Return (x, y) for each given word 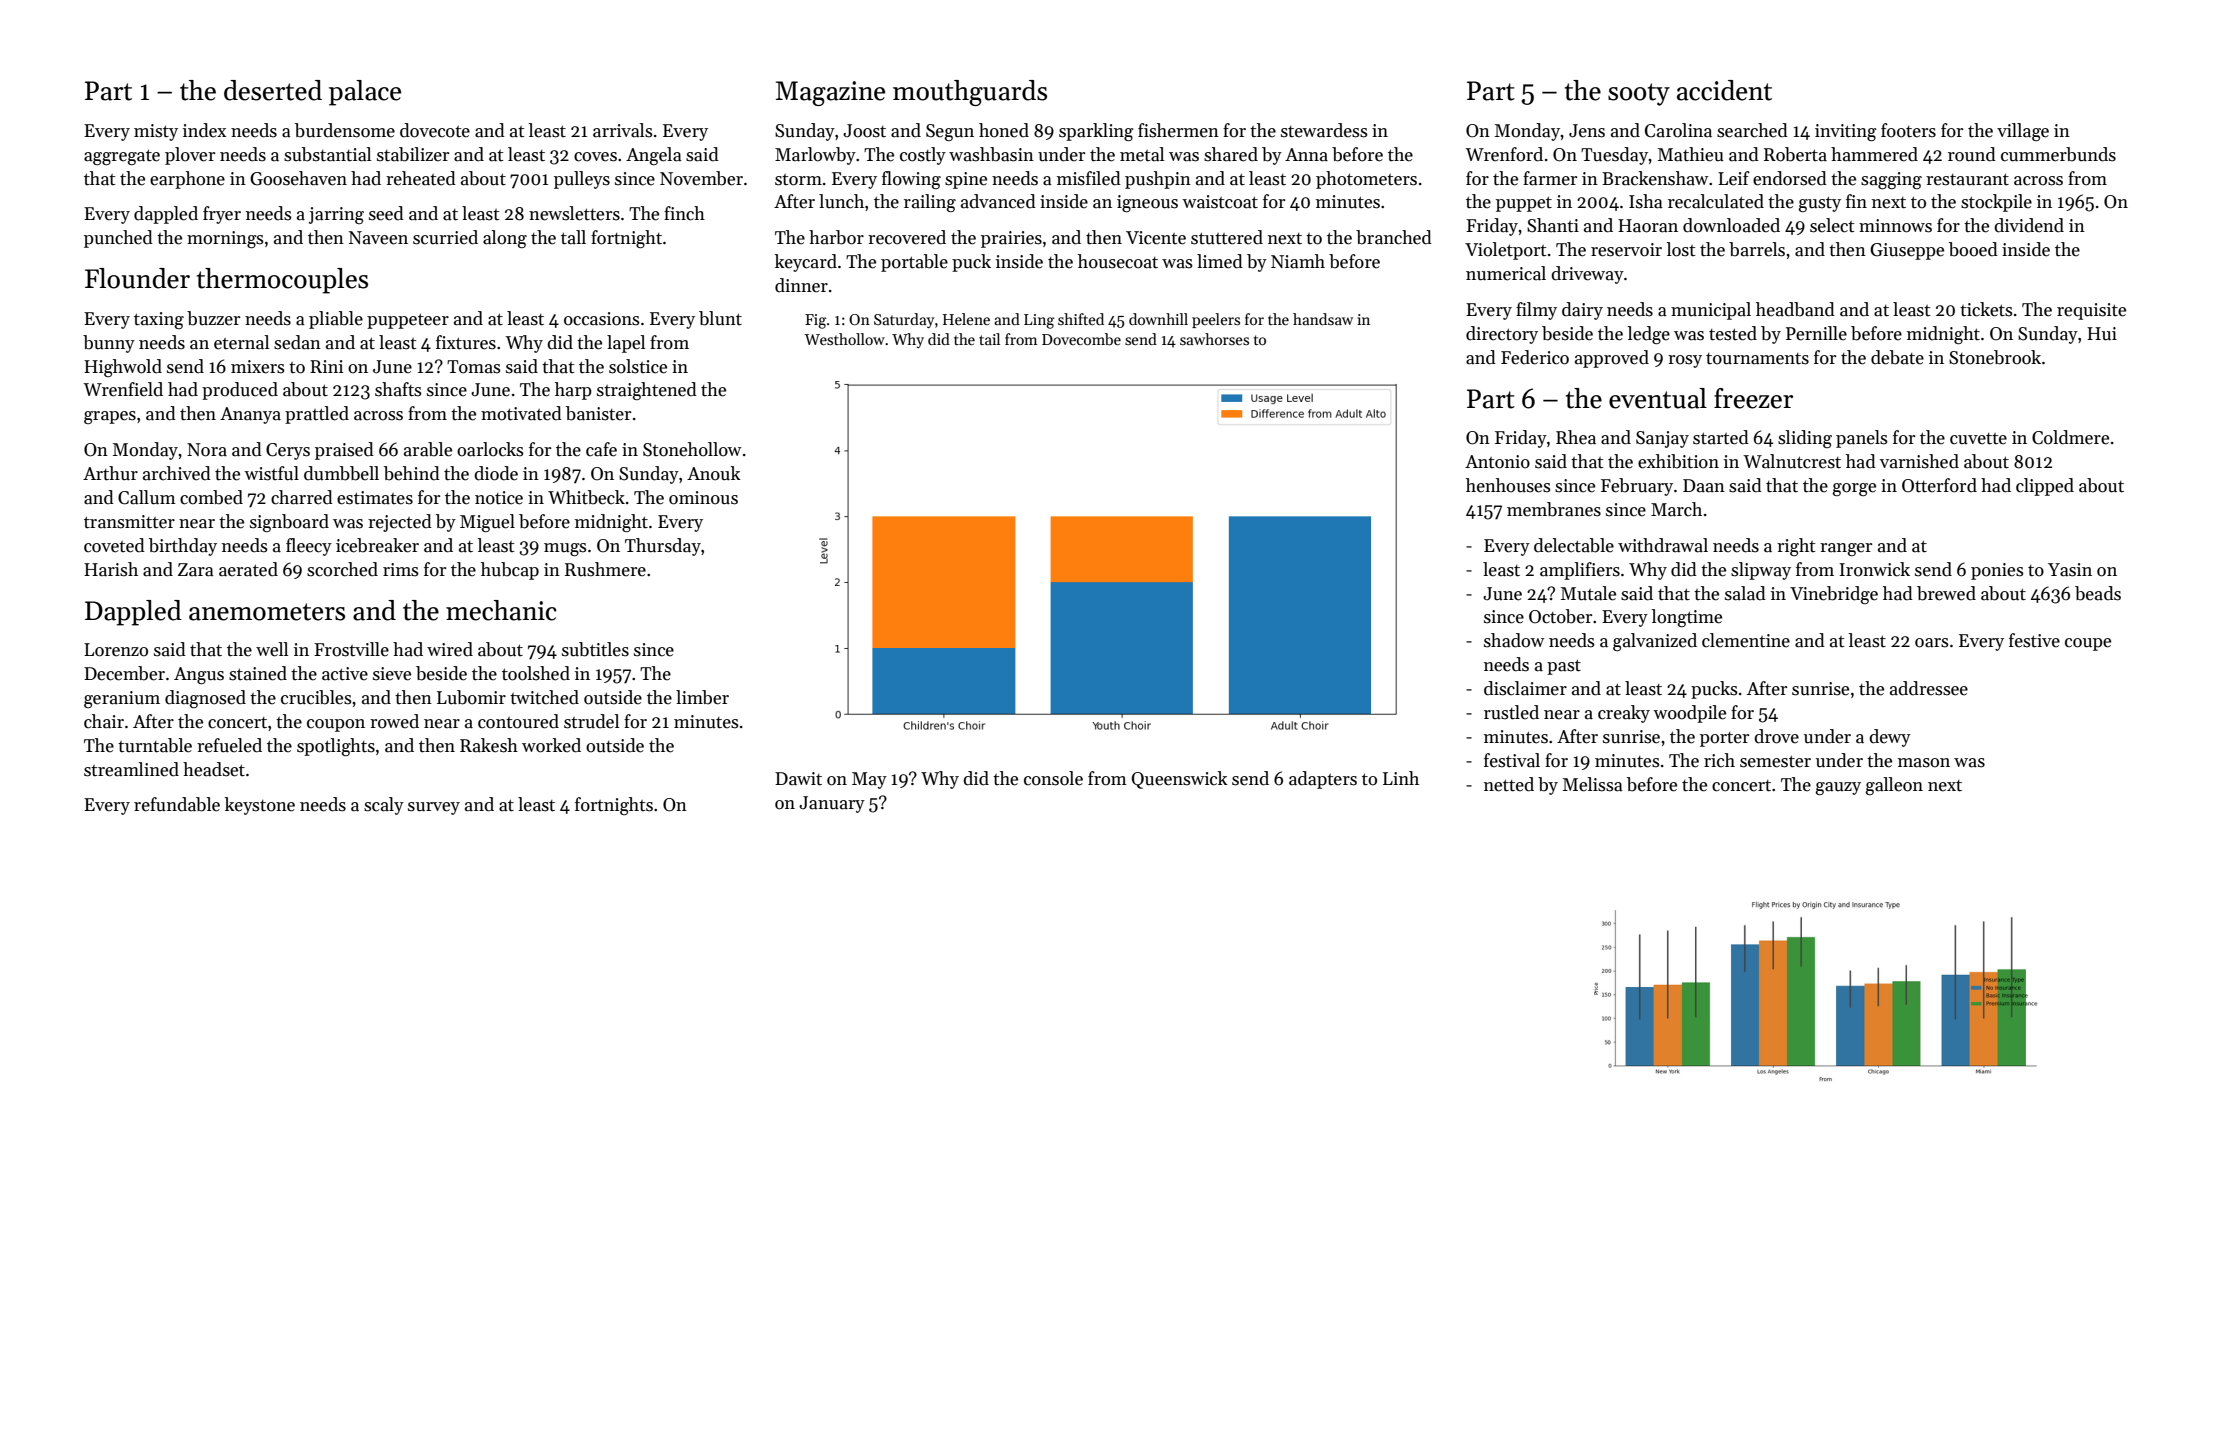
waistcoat (1220, 202)
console (1053, 778)
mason (1924, 763)
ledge (1648, 335)
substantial (327, 154)
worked (551, 745)
